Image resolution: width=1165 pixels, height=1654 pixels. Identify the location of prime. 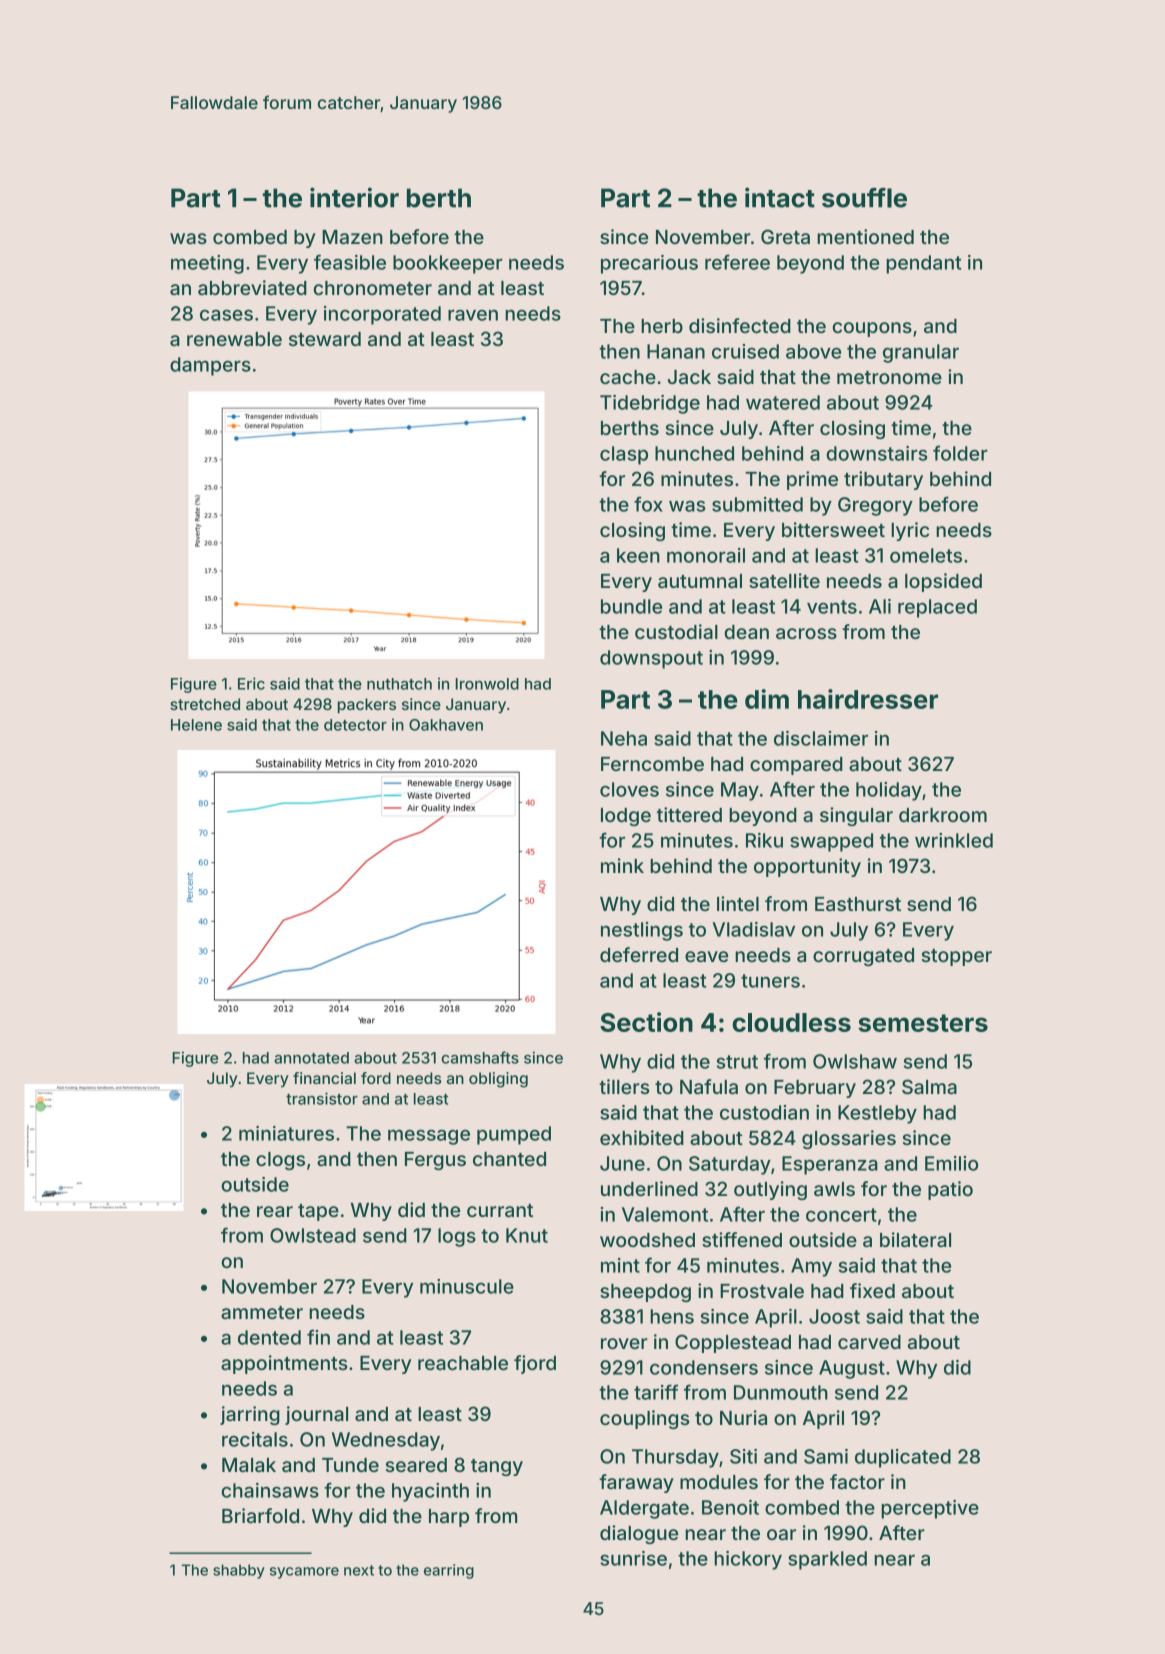
(812, 480).
